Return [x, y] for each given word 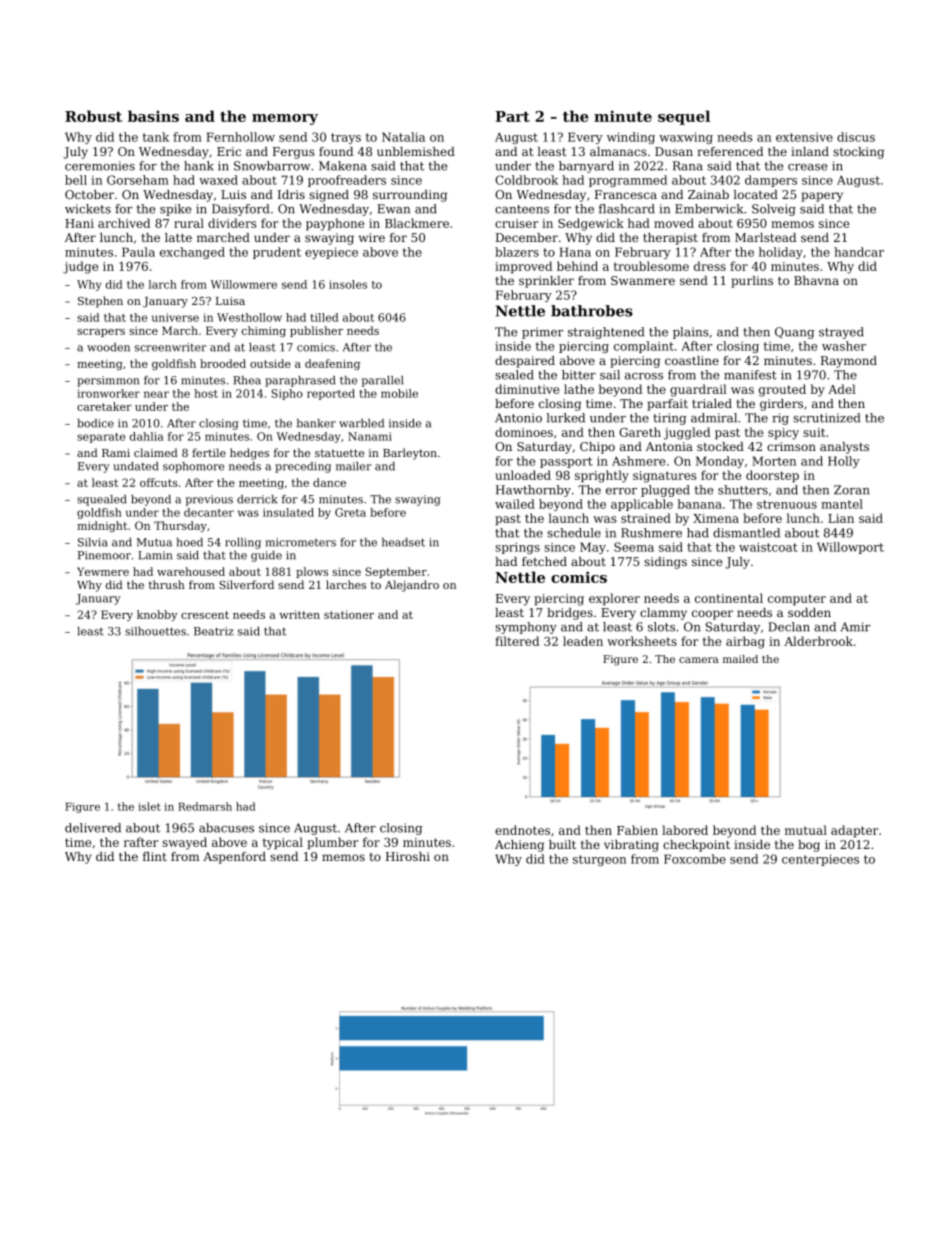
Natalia [403, 137]
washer [844, 346]
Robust [93, 116]
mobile [399, 393]
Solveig [774, 210]
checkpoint [696, 846]
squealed [102, 500]
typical [283, 843]
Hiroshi [408, 856]
